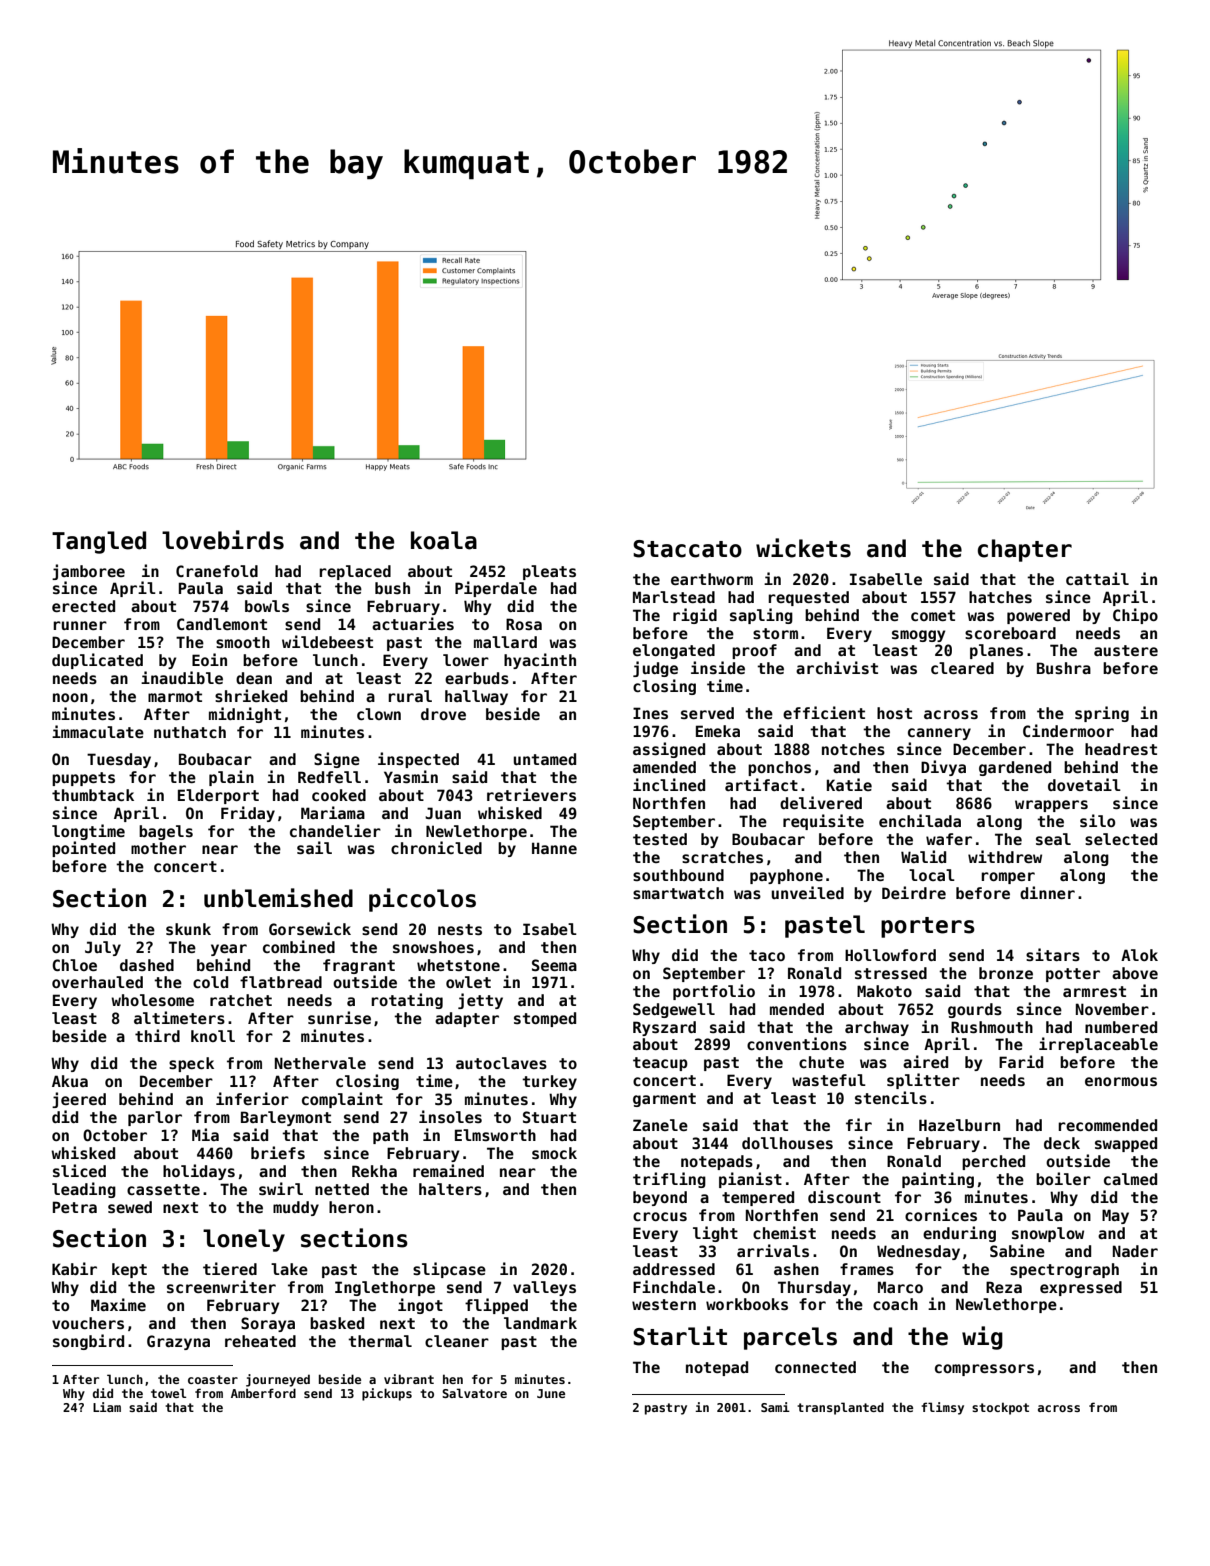  I want to click on inferior, so click(252, 1098).
